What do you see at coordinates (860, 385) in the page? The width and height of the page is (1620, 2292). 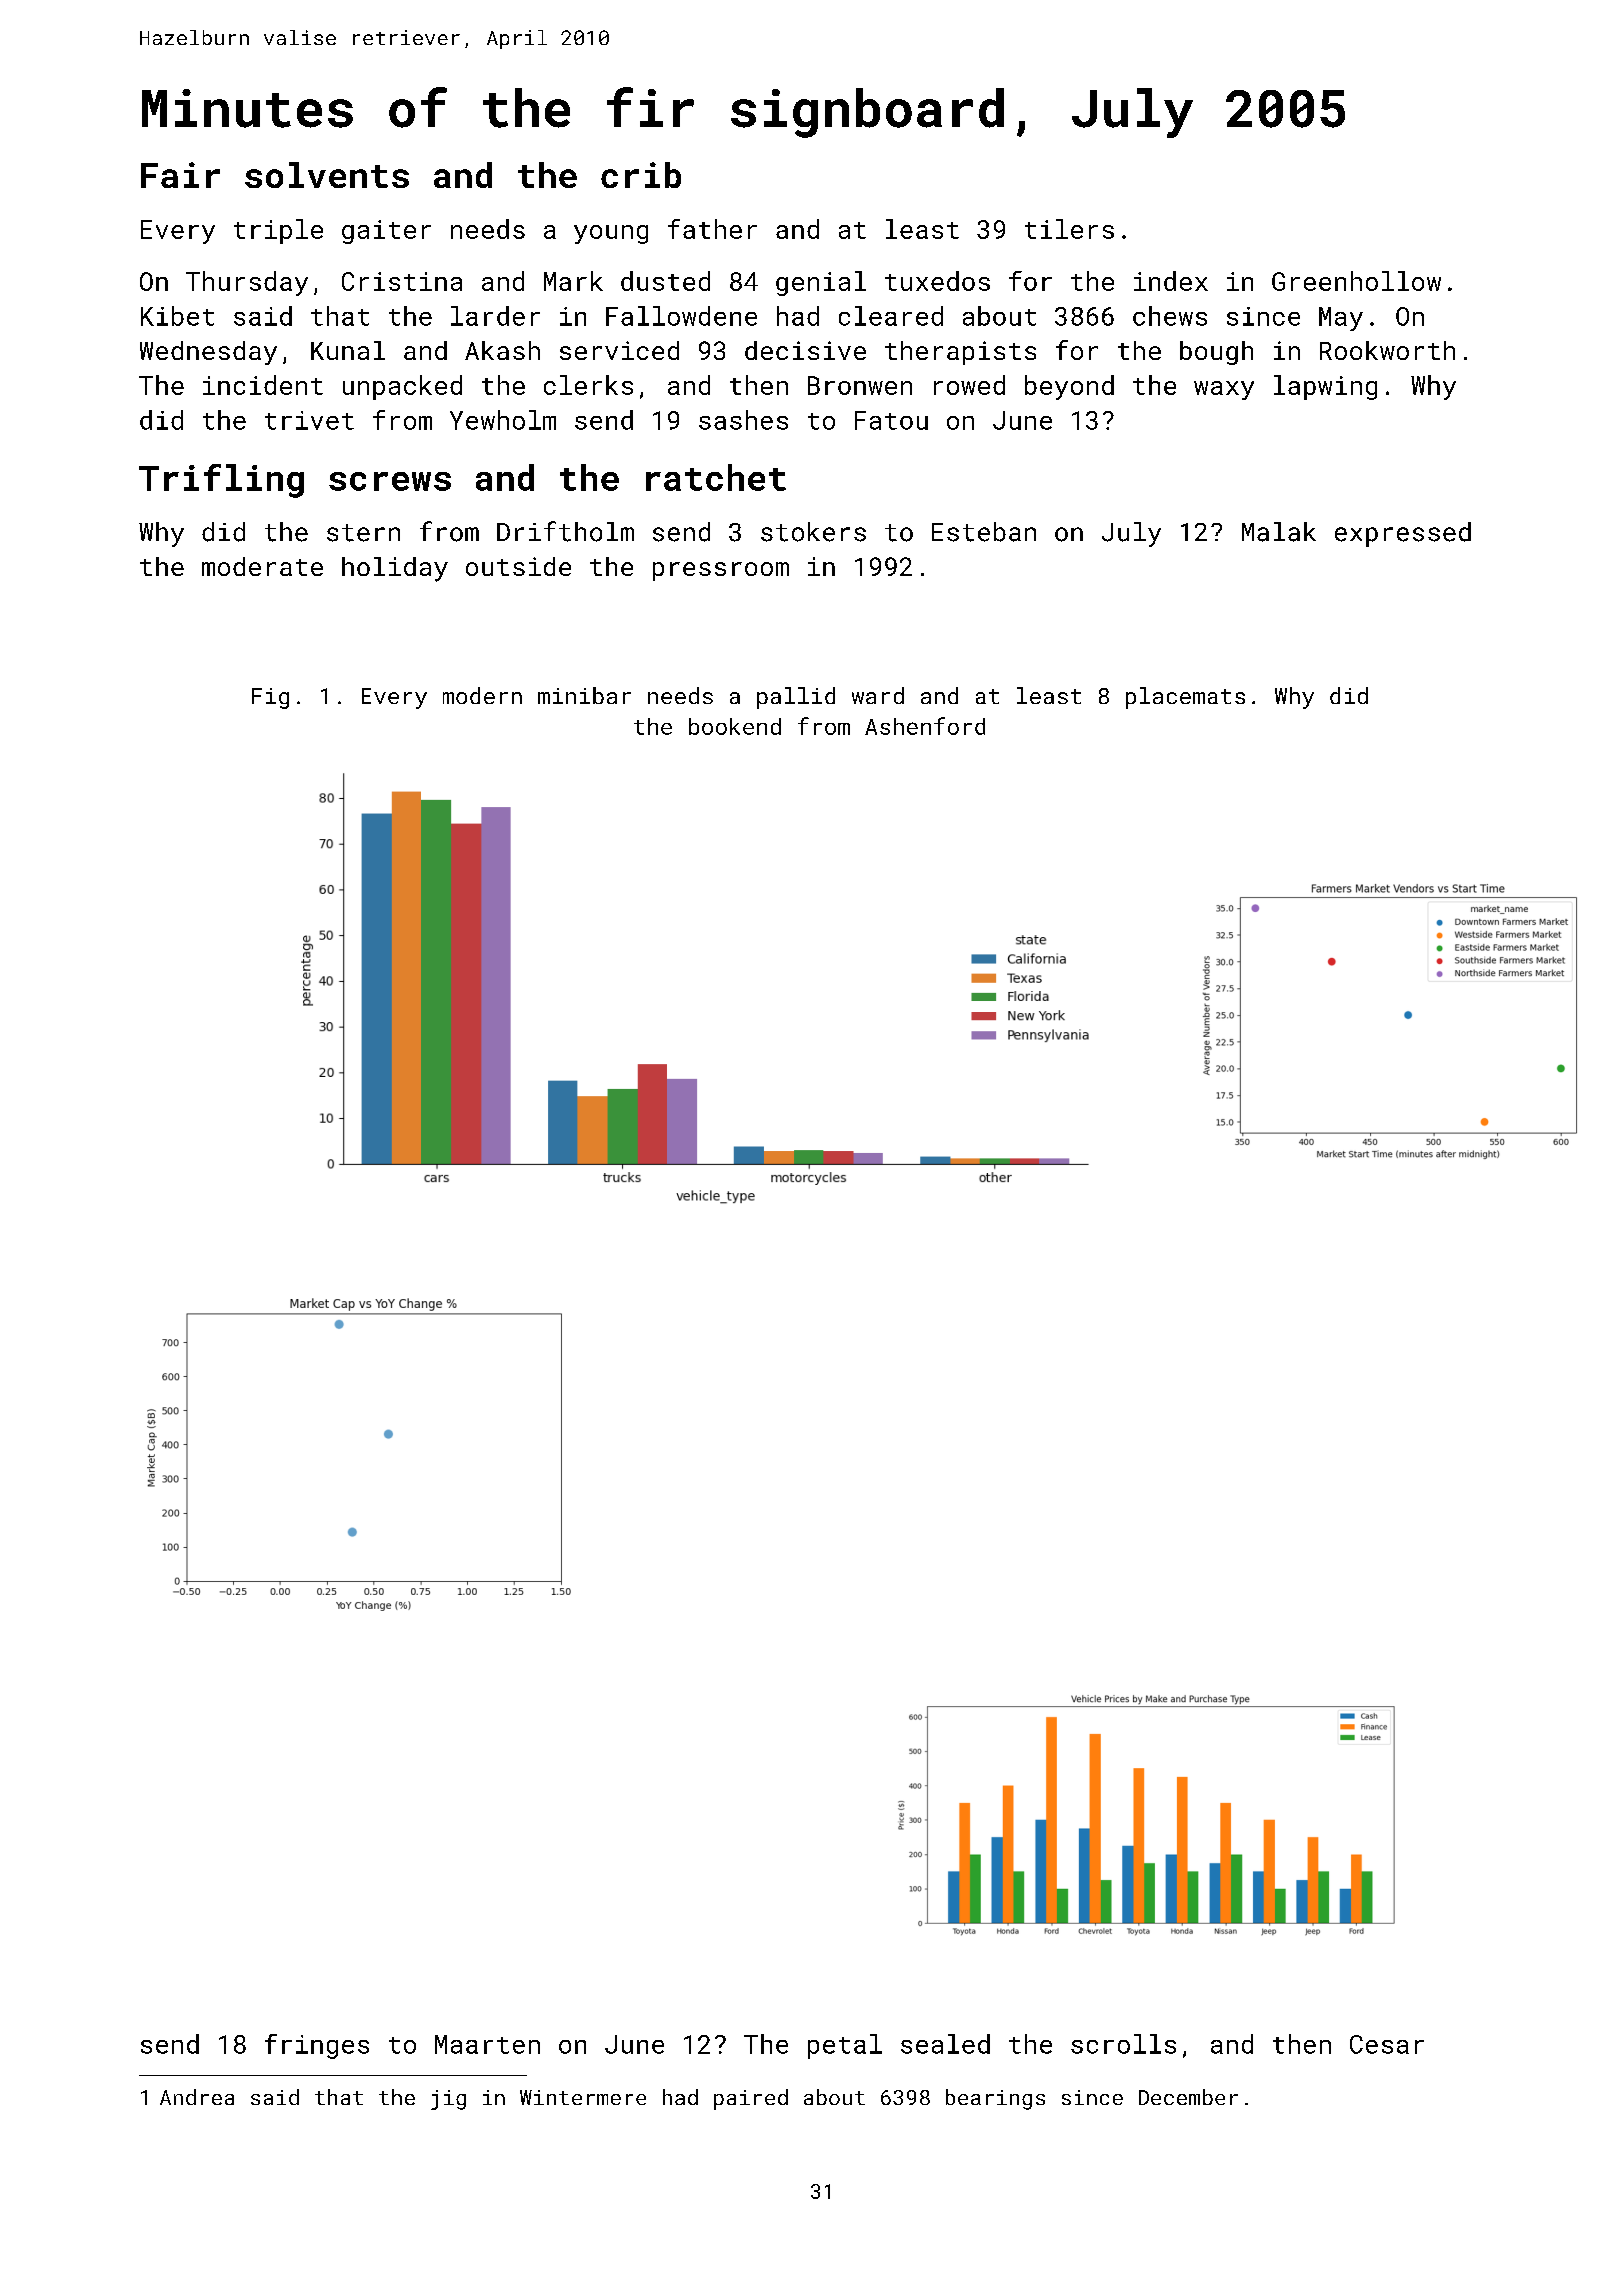 I see `Bronwen` at bounding box center [860, 385].
